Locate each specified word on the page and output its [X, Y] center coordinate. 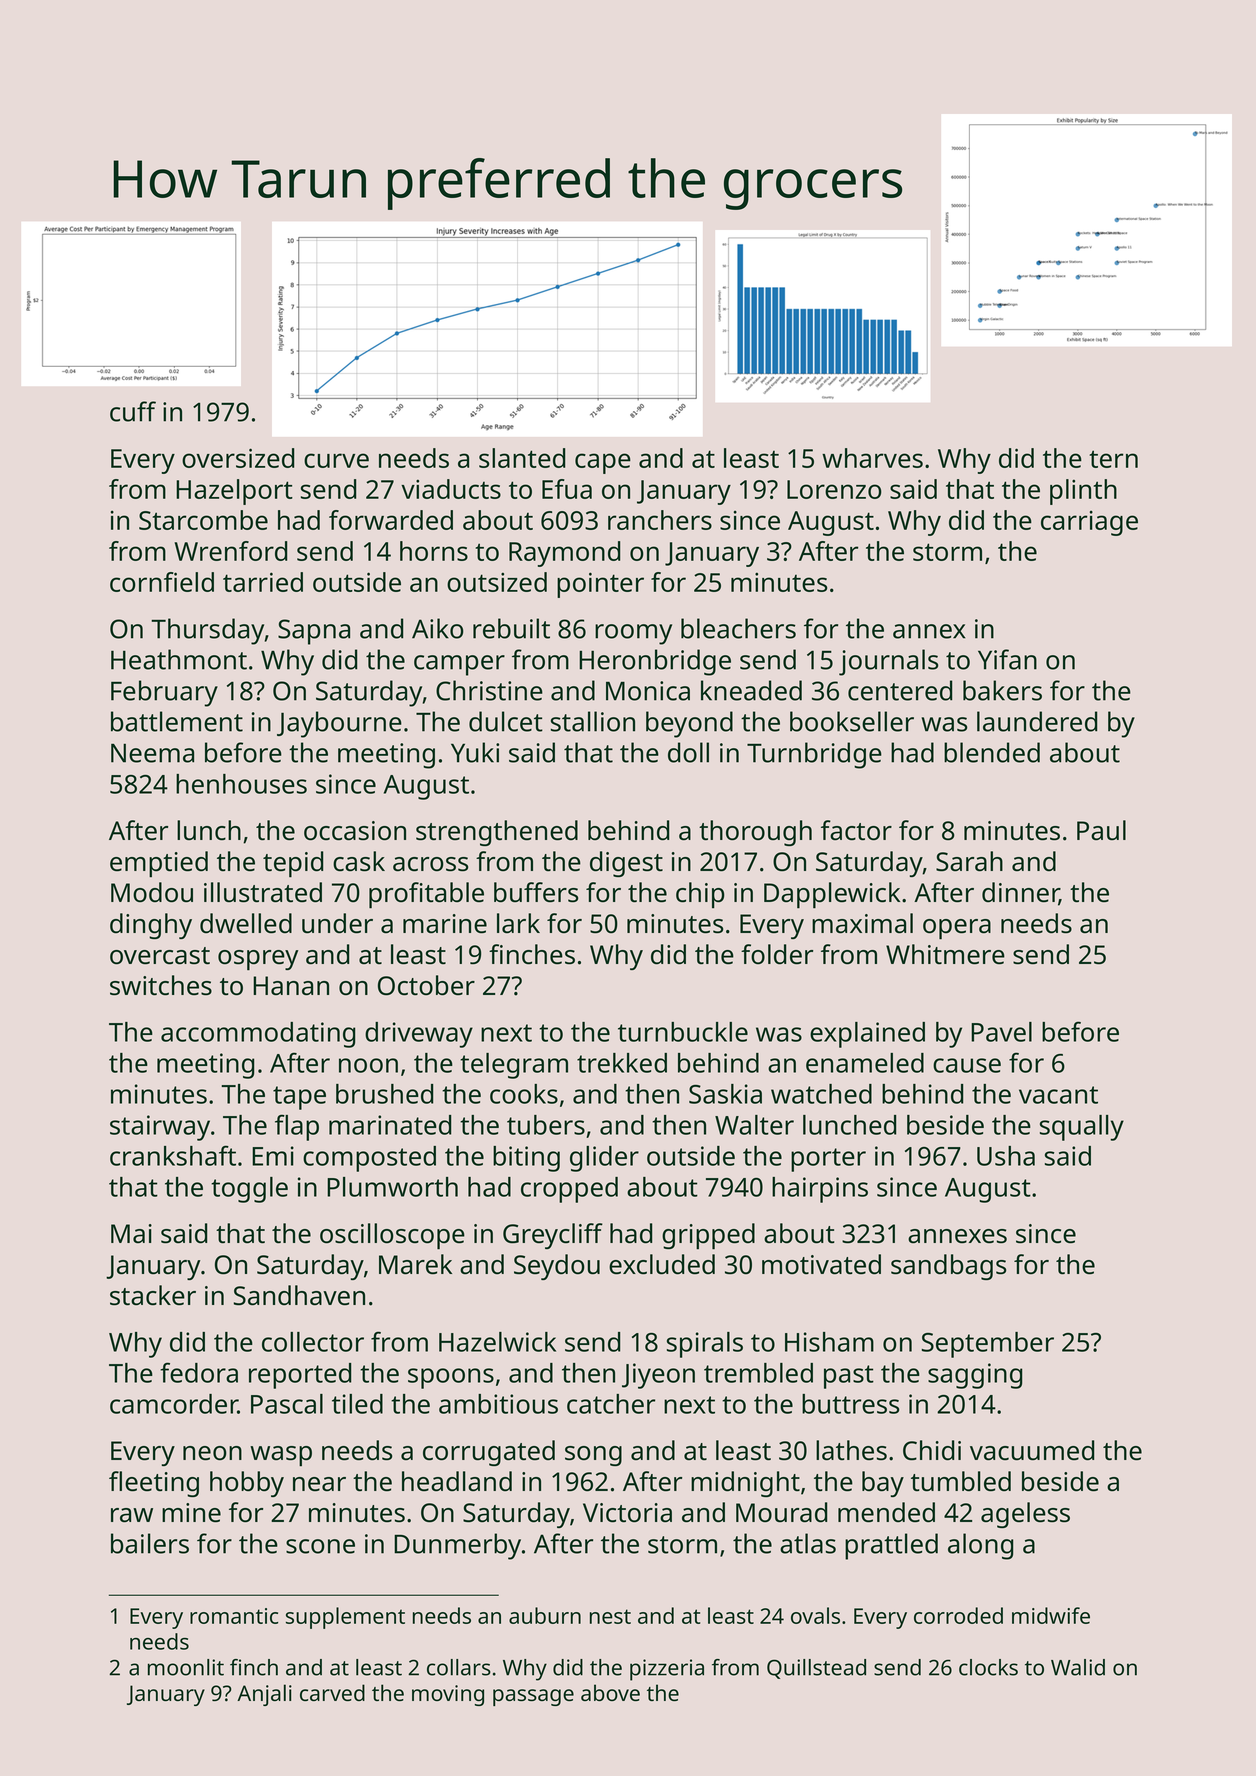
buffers [536, 892]
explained [867, 1035]
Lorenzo [834, 489]
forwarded [391, 520]
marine [445, 923]
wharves [872, 458]
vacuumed [1032, 1450]
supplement [345, 1618]
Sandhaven [299, 1295]
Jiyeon [658, 1376]
